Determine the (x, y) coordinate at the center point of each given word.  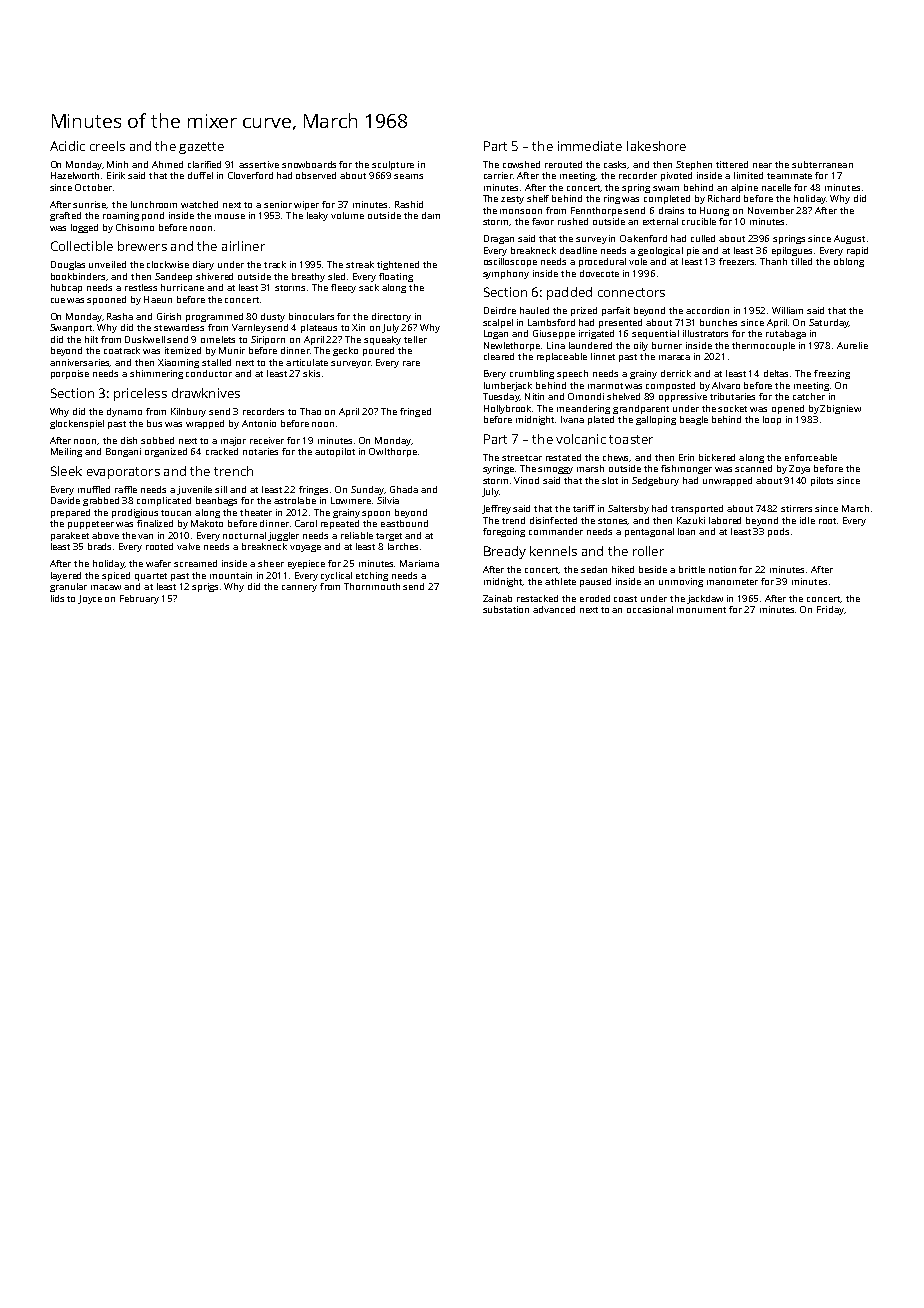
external (660, 221)
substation (506, 609)
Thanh (773, 261)
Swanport (71, 328)
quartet (151, 577)
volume (347, 215)
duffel (200, 175)
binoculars (311, 316)
